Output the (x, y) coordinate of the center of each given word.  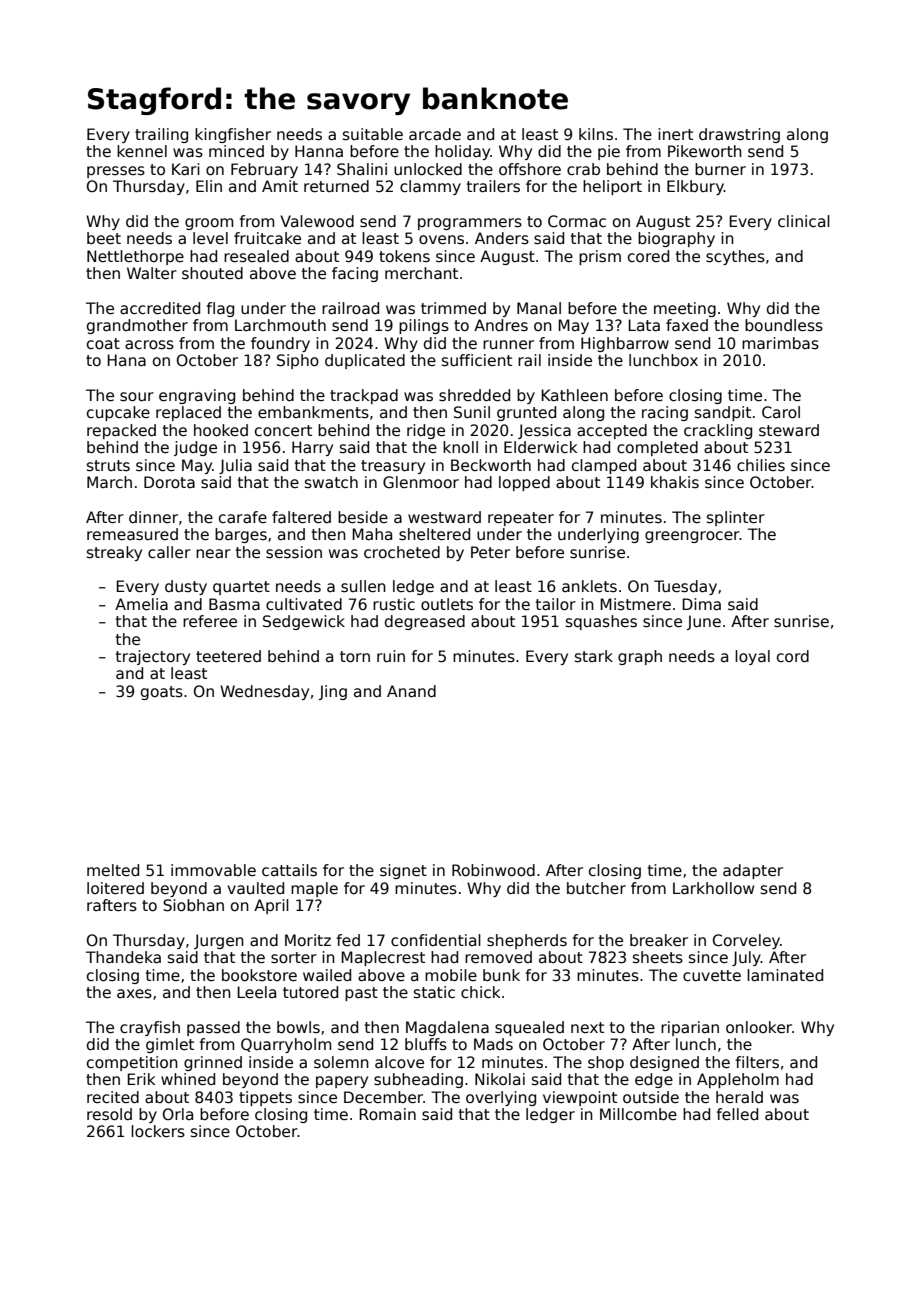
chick (480, 992)
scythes (735, 257)
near (213, 554)
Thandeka (123, 957)
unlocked (428, 169)
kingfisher (233, 135)
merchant (421, 273)
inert (675, 134)
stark (594, 656)
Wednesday (264, 692)
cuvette (712, 975)
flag (220, 309)
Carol (781, 412)
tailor (556, 604)
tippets (265, 1098)
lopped (524, 483)
